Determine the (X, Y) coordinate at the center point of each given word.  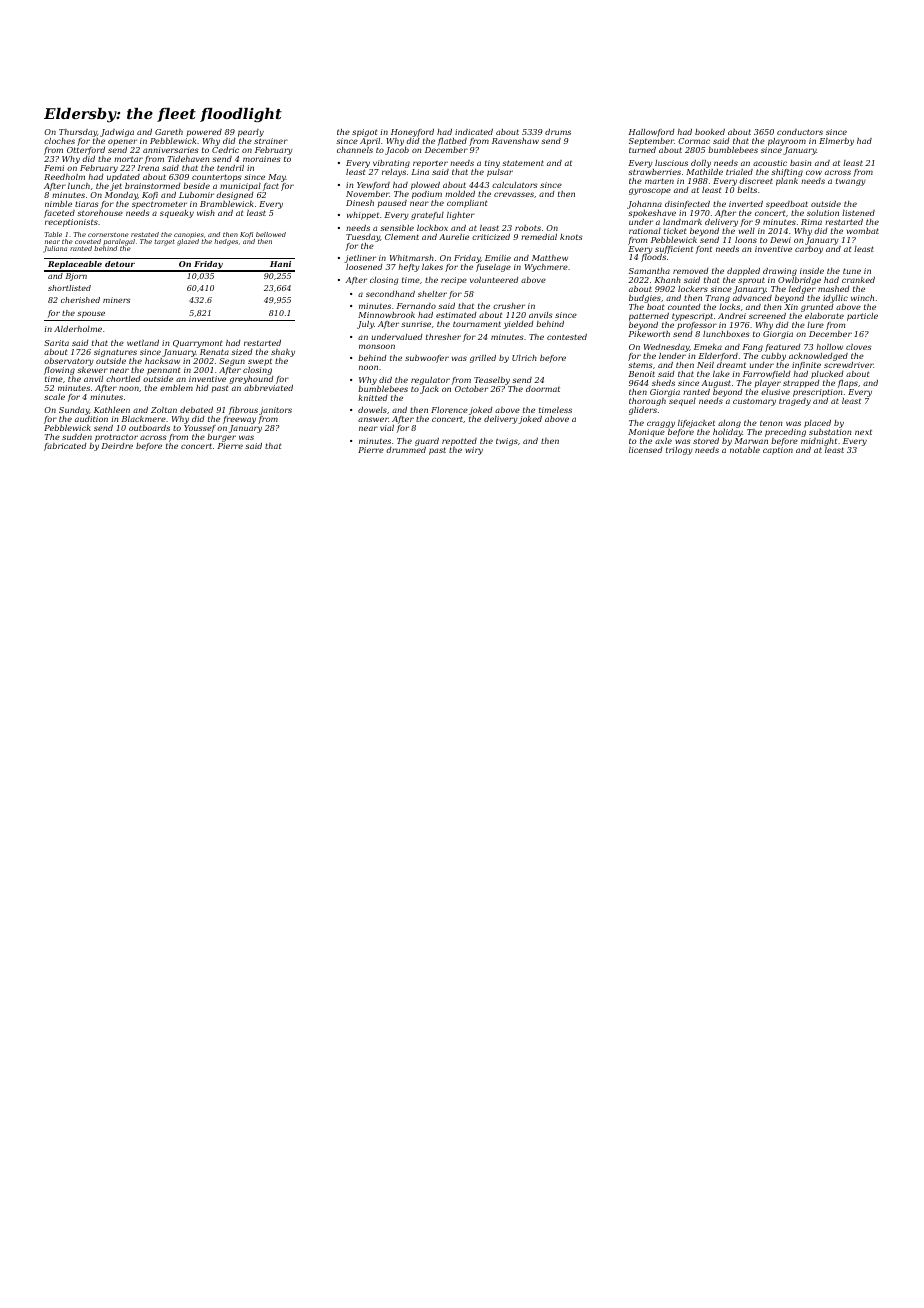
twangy (851, 182)
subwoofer (427, 359)
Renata (214, 352)
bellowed (271, 234)
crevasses (514, 194)
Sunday (74, 411)
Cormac (694, 141)
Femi (54, 168)
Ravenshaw (515, 141)
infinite (806, 366)
